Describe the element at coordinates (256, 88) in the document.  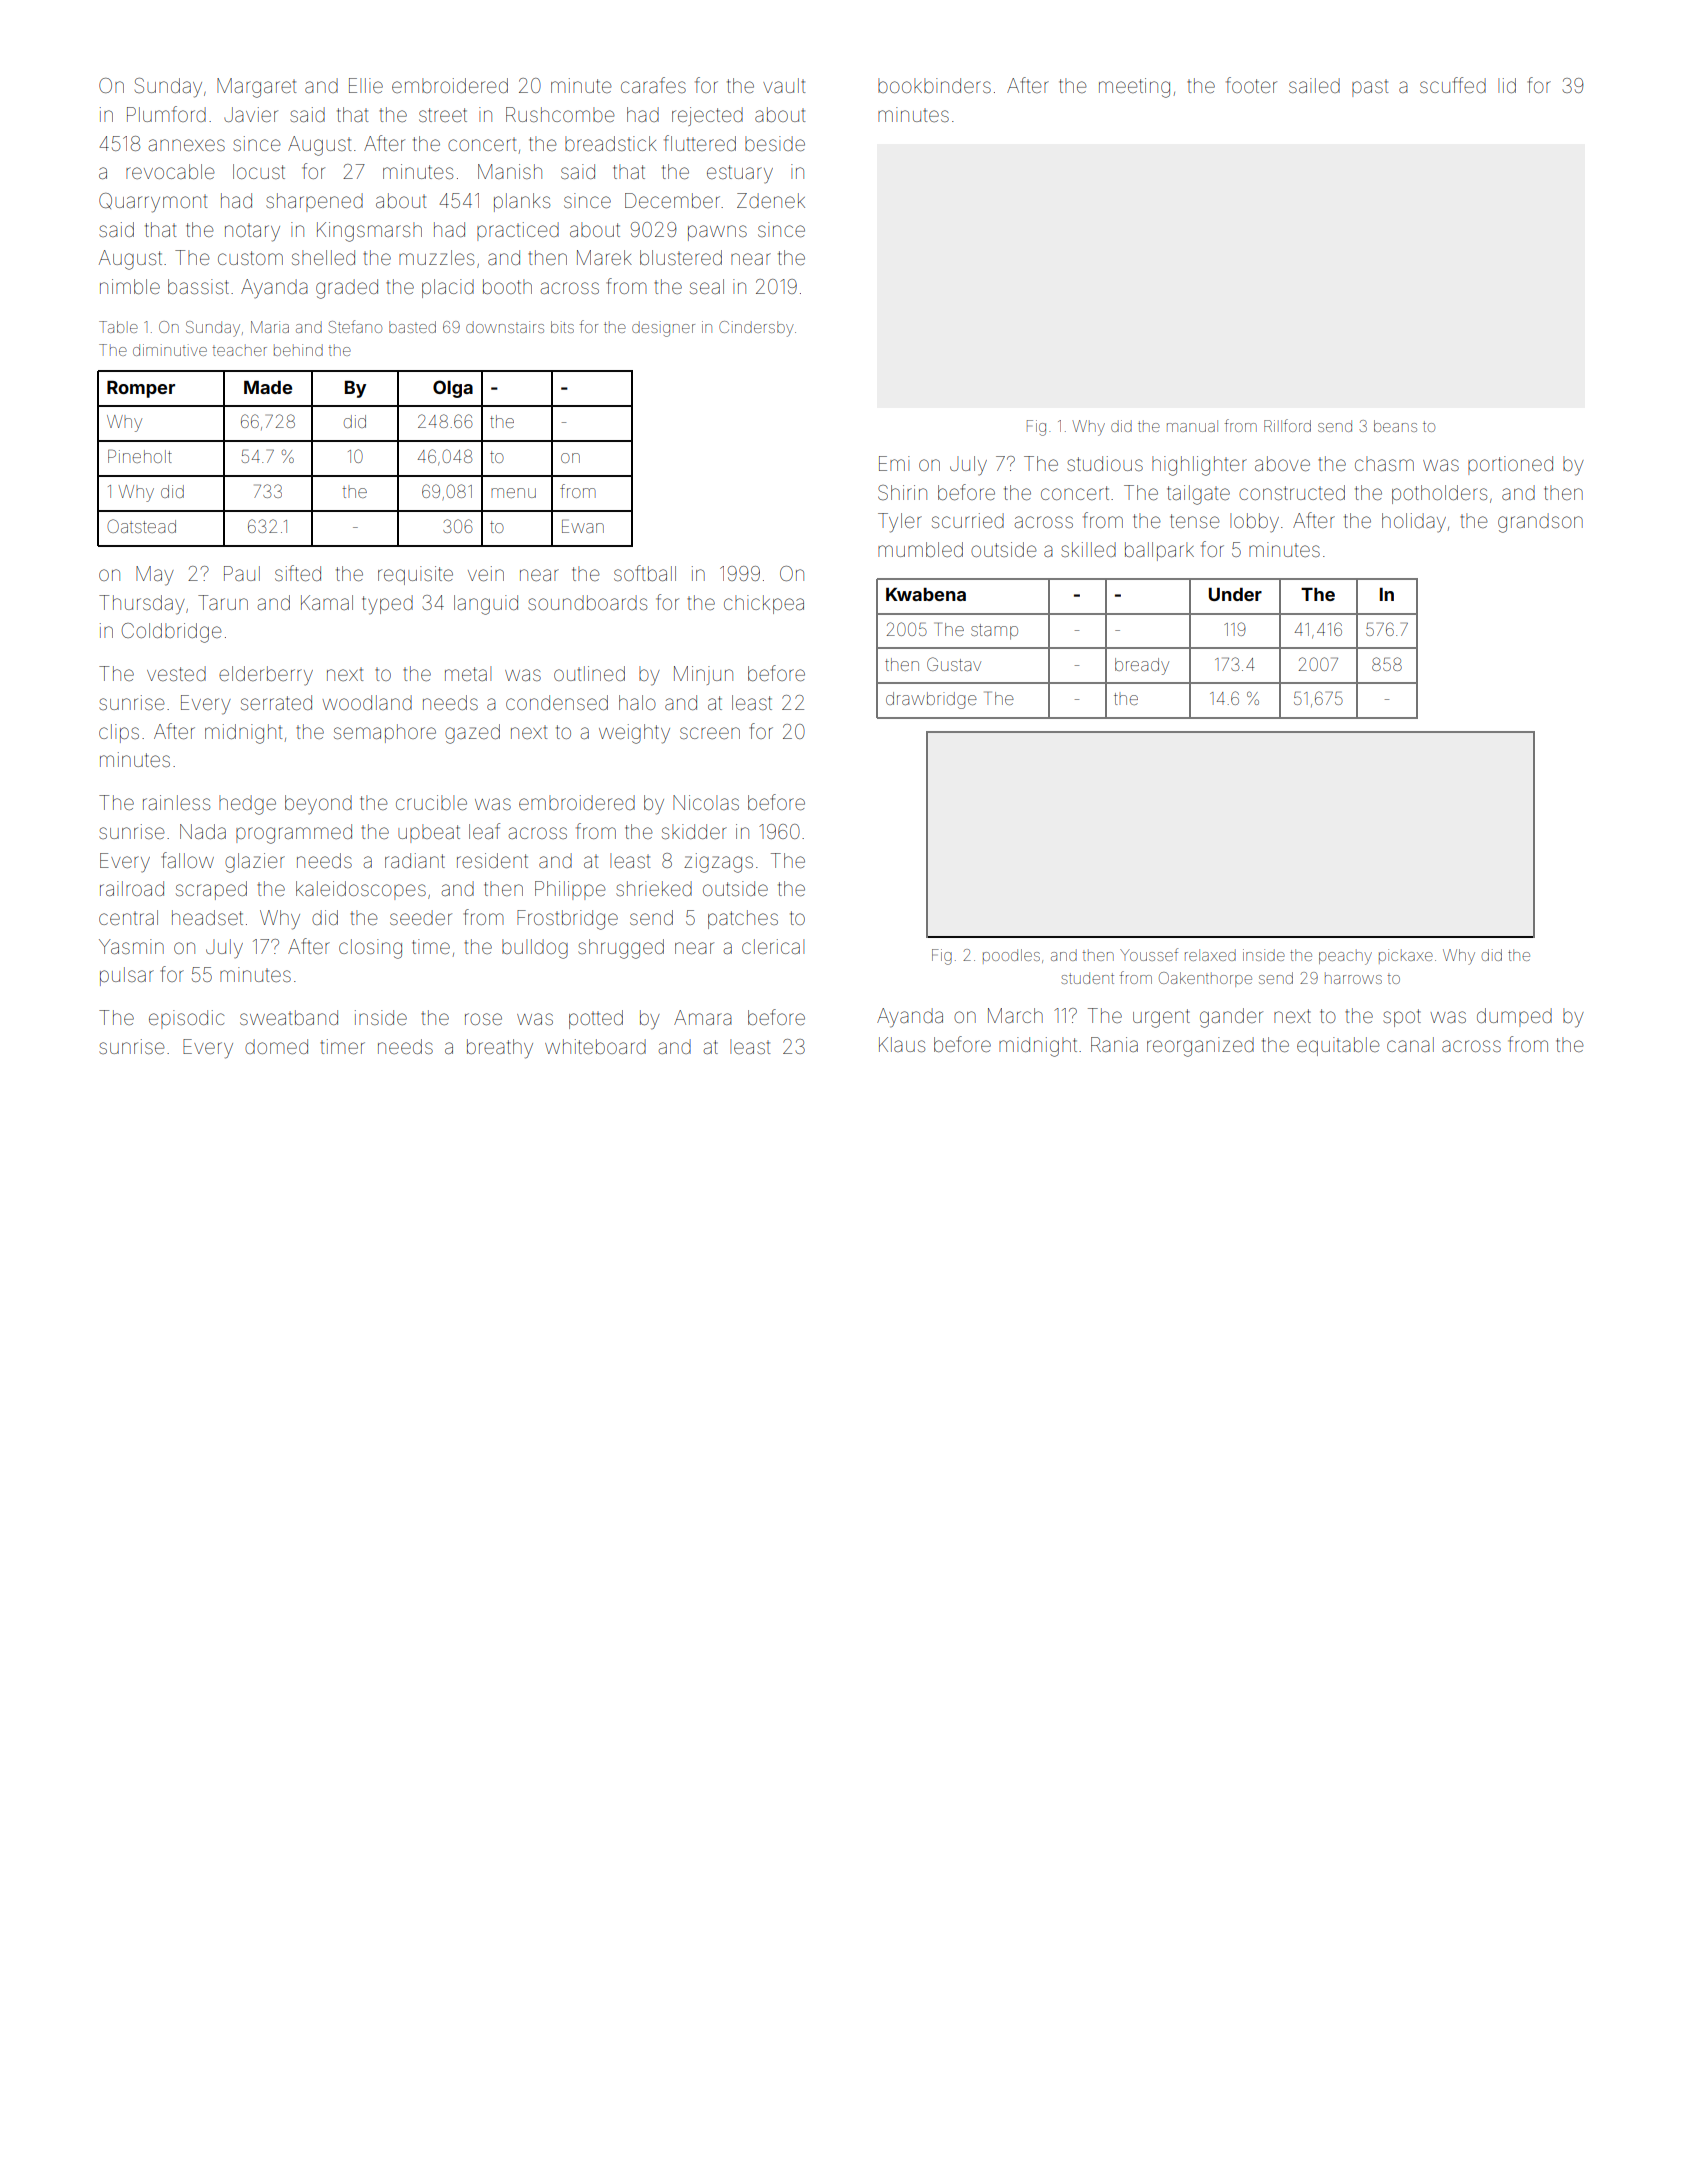
I see `Margaret` at that location.
